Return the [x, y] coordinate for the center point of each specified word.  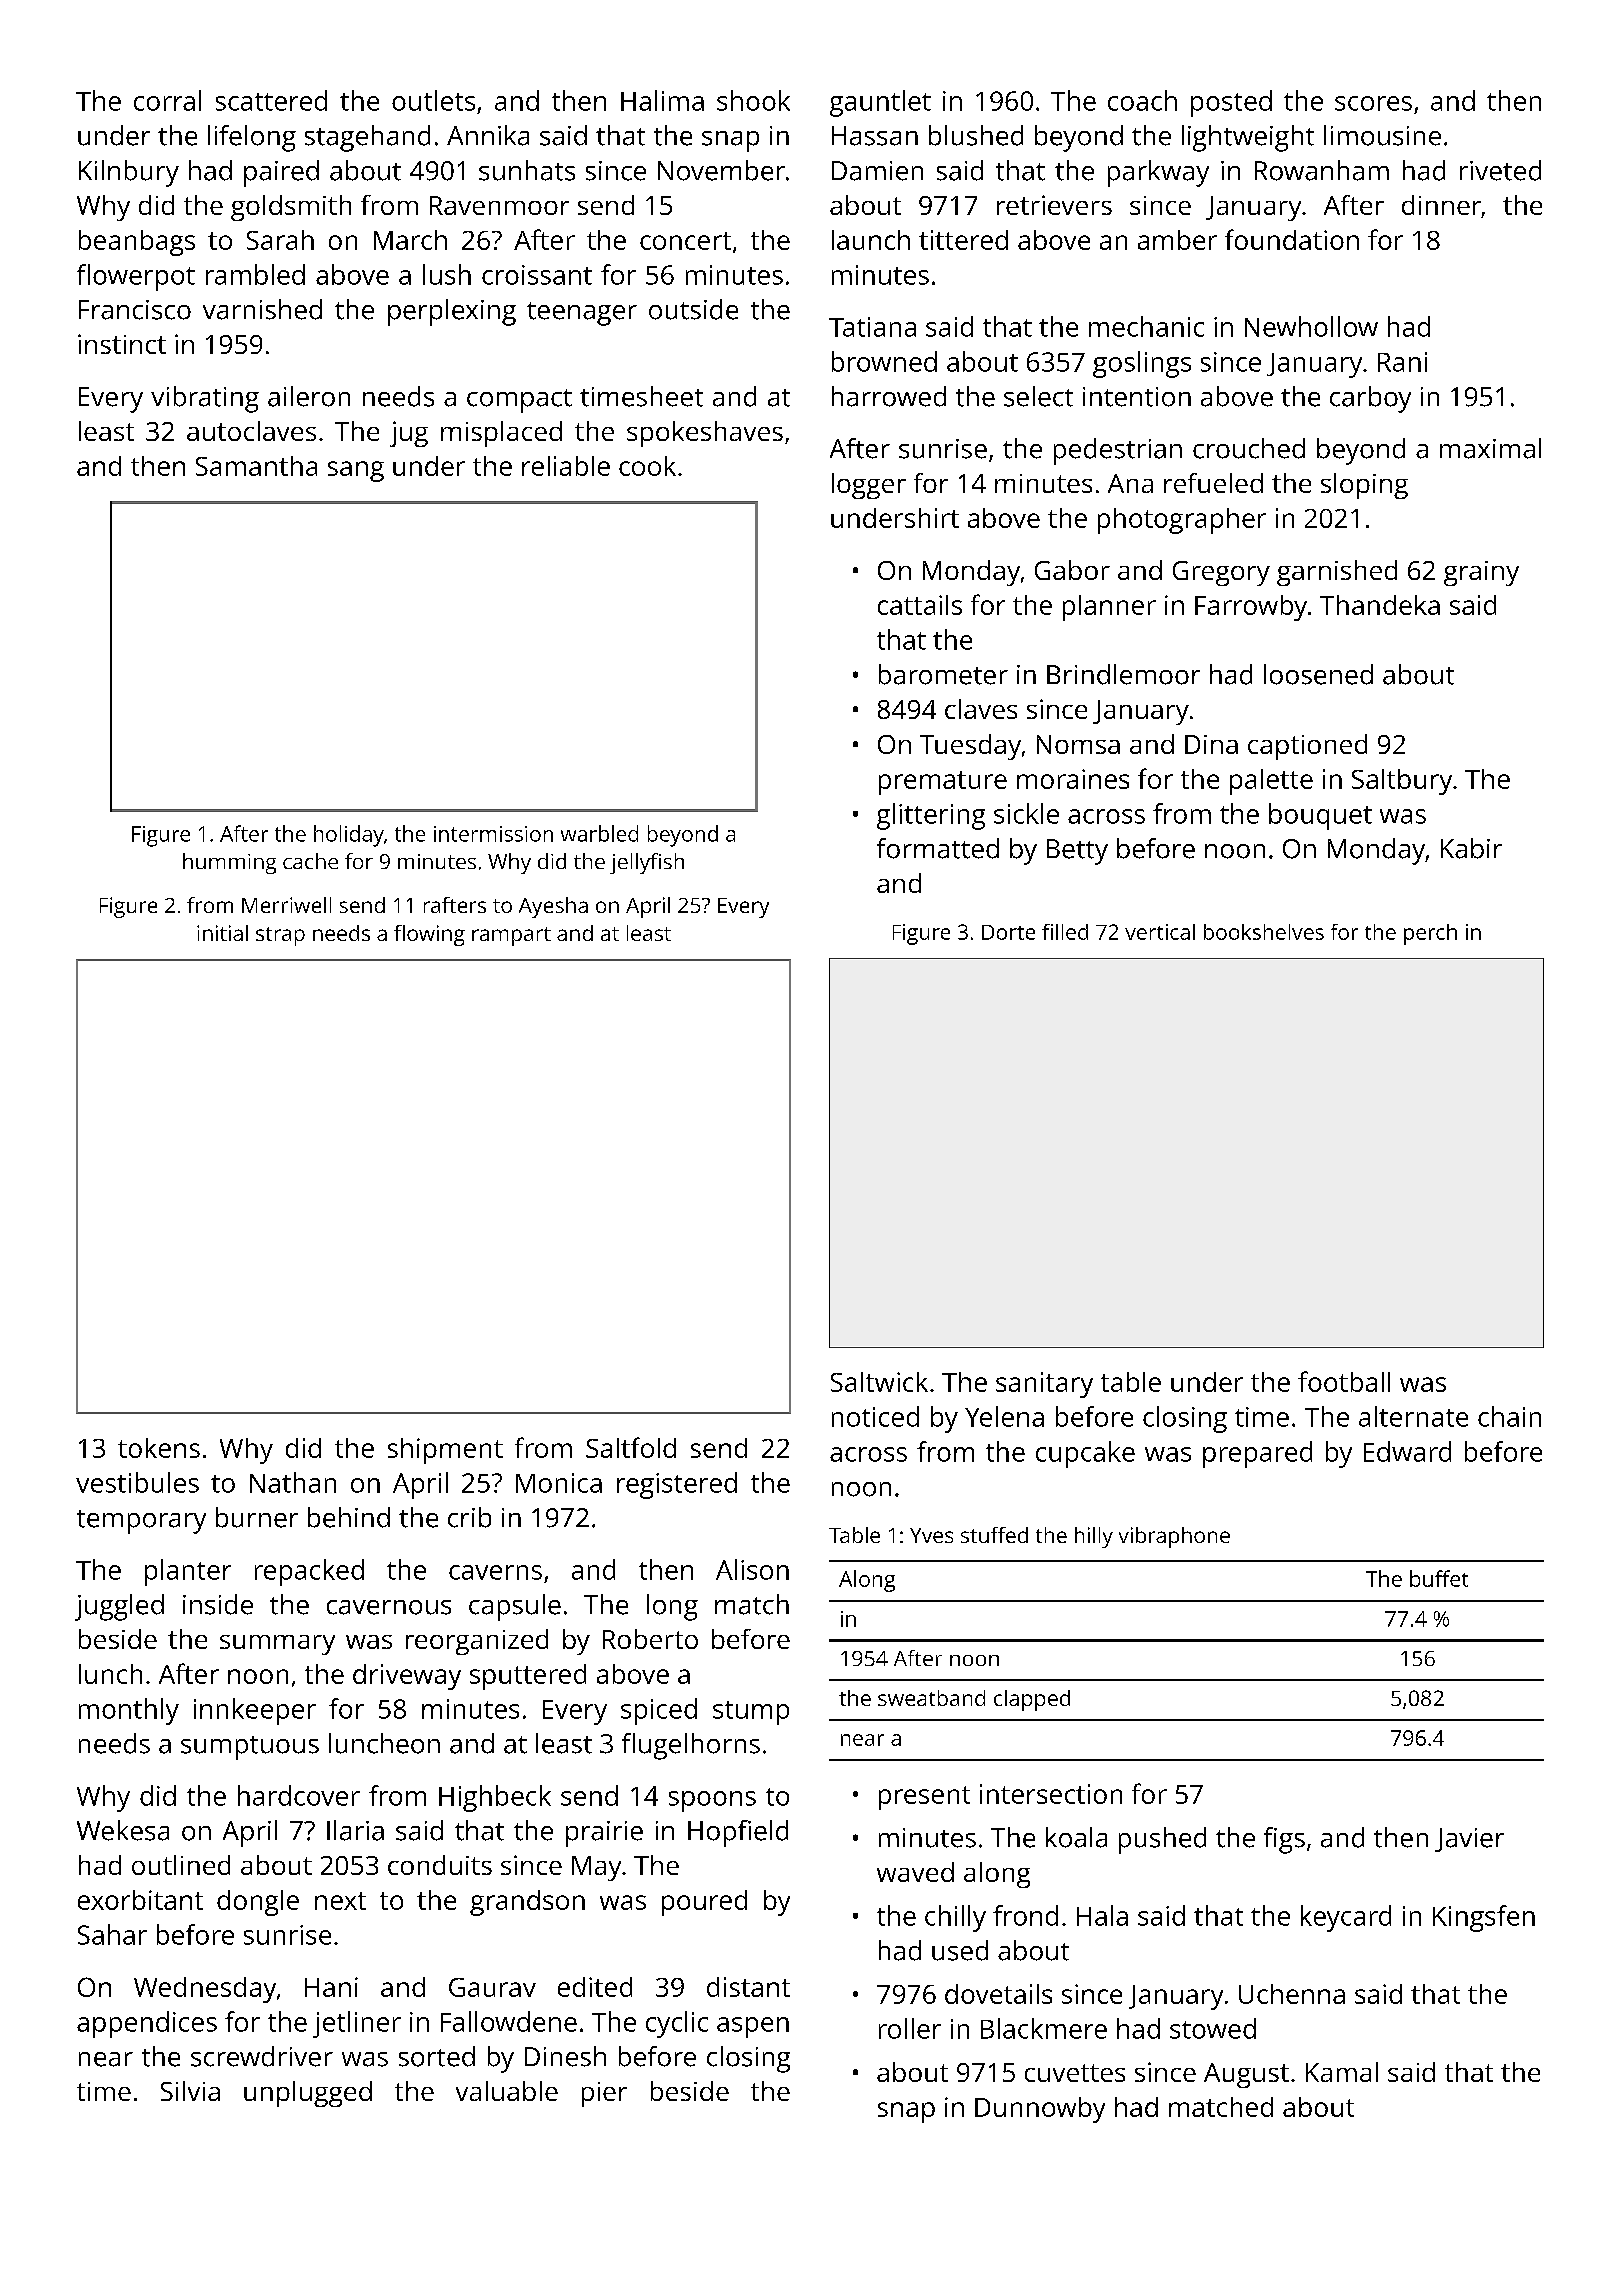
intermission [493, 834]
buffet [1439, 1578]
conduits [440, 1865]
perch [1430, 934]
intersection [1051, 1794]
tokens [159, 1448]
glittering [931, 816]
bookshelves [1264, 932]
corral [167, 100]
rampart [511, 936]
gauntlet [880, 103]
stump [751, 1713]
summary [277, 1645]
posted [1231, 103]
